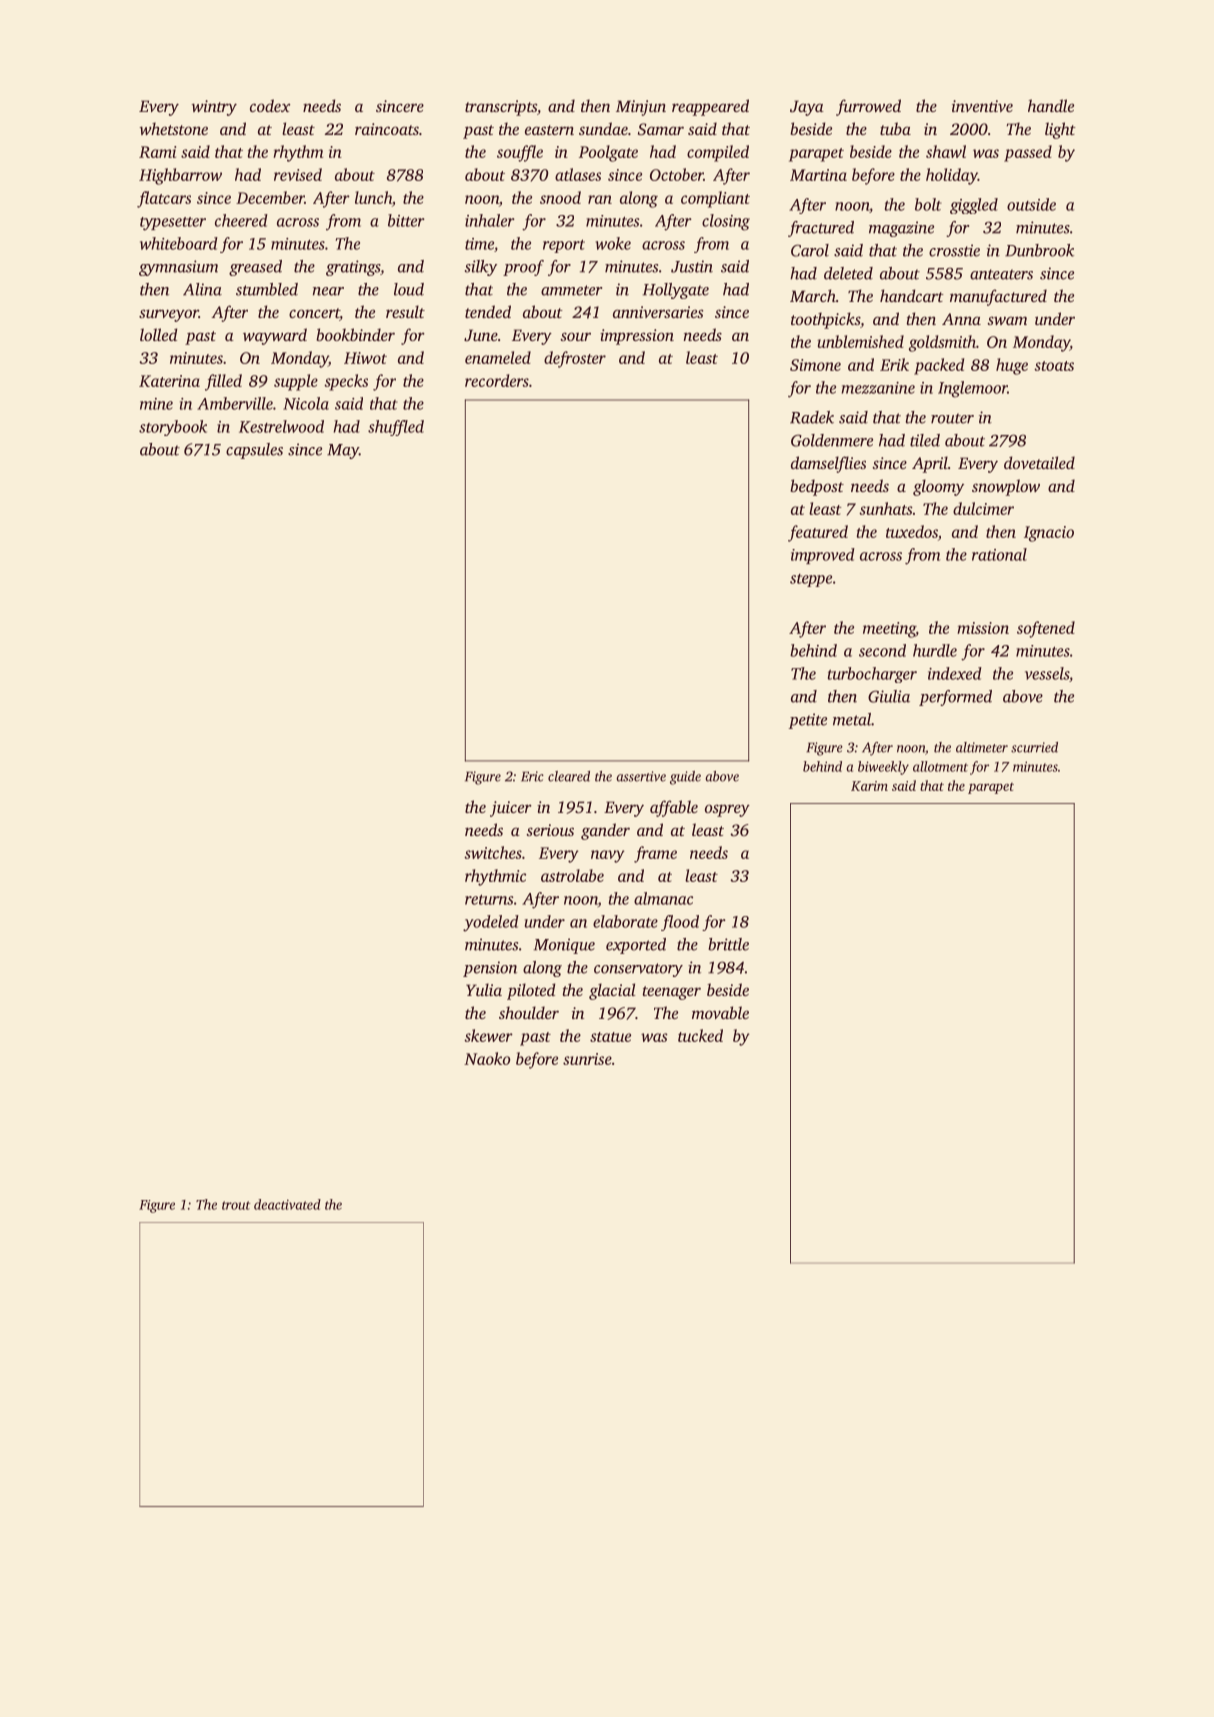 The width and height of the document is (1214, 1717). Describe the element at coordinates (572, 875) in the document. I see `astrolabe` at that location.
